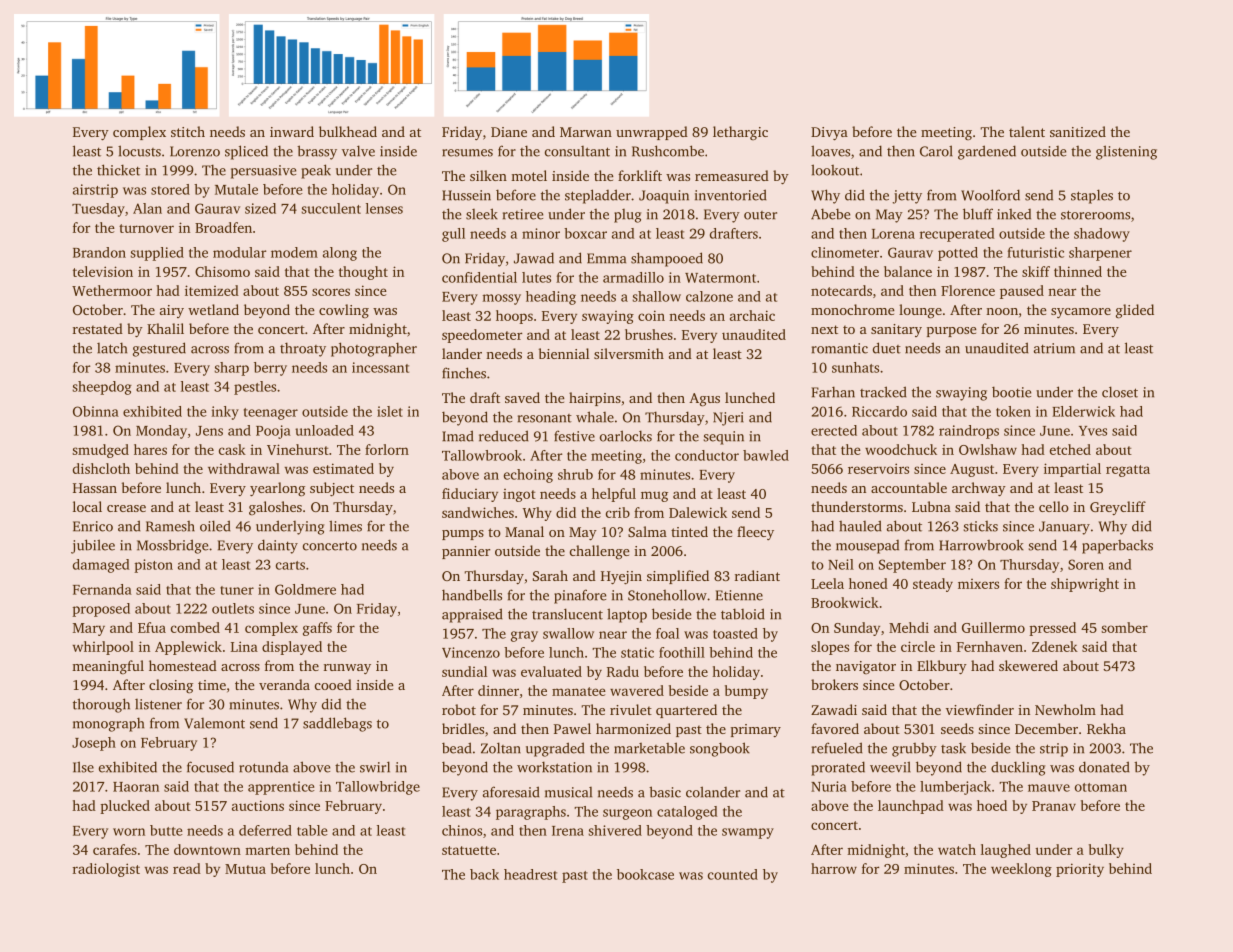  What do you see at coordinates (1126, 152) in the page?
I see `glistening` at bounding box center [1126, 152].
